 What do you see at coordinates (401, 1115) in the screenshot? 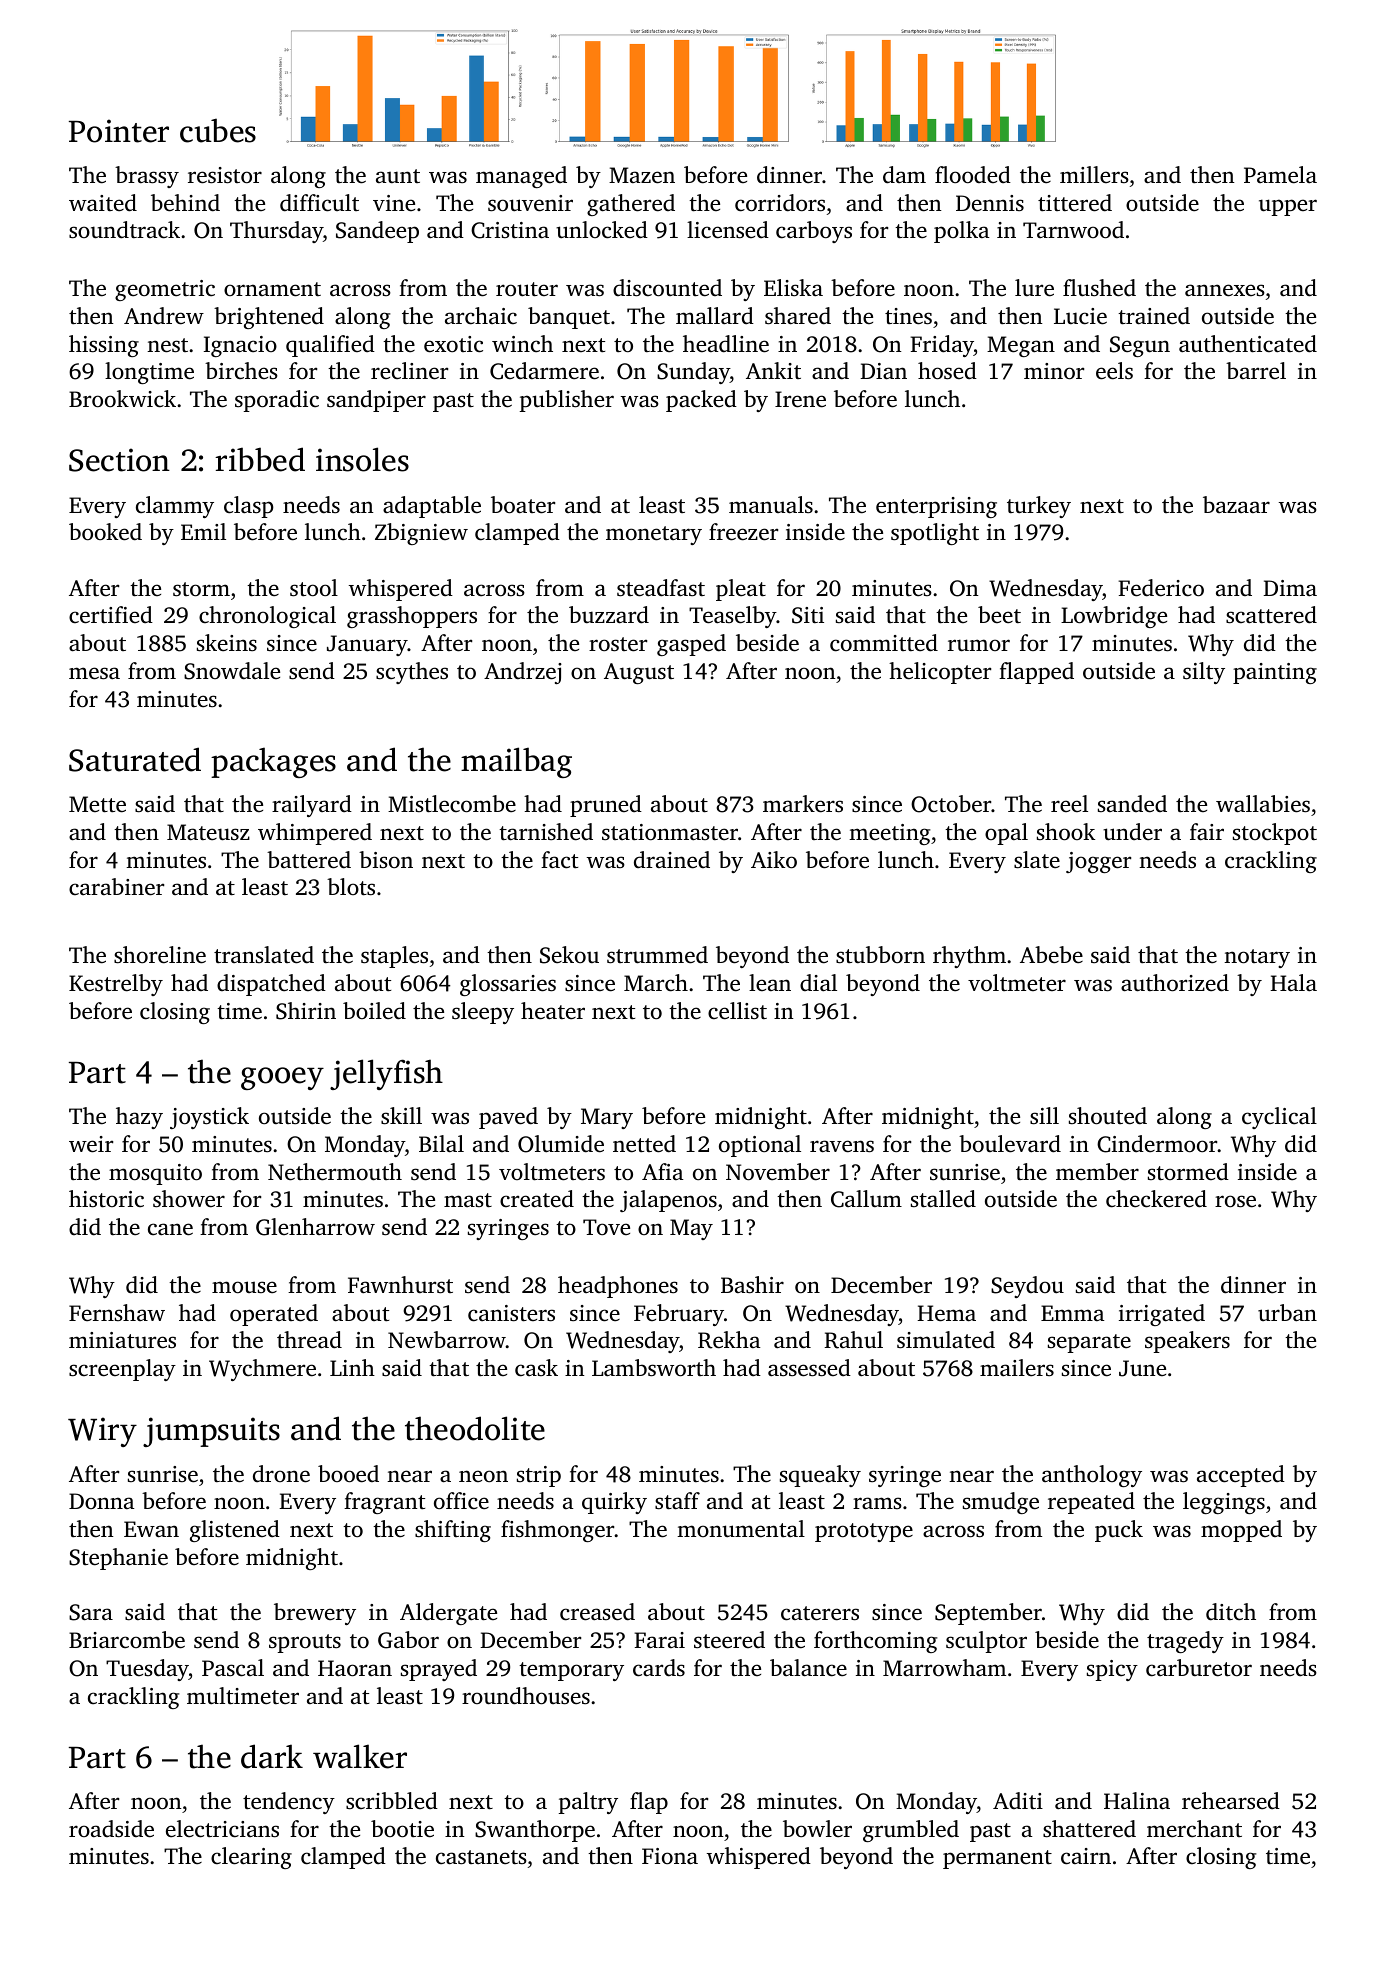
I see `skill` at bounding box center [401, 1115].
